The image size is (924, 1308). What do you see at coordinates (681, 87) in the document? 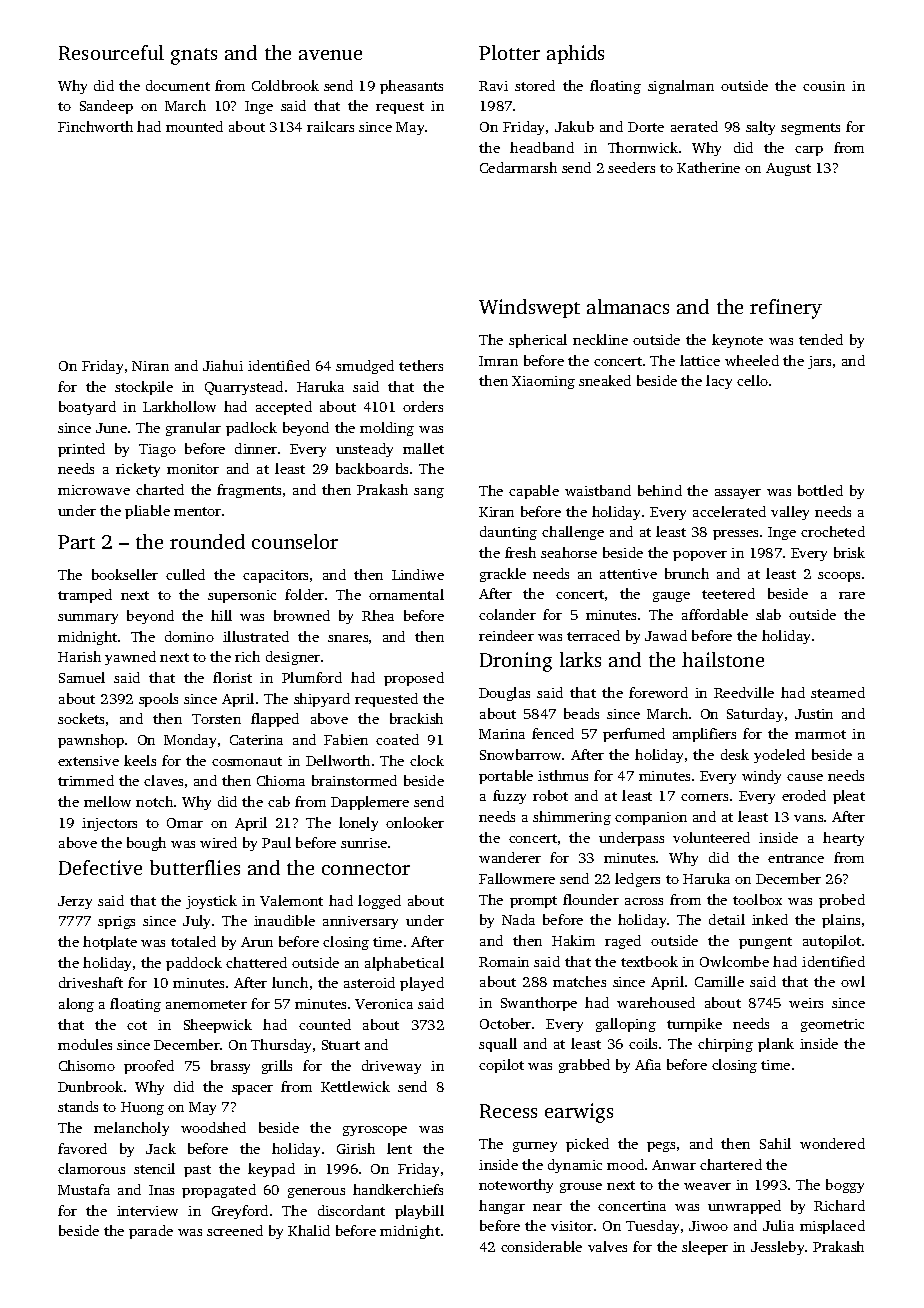
I see `signalman` at bounding box center [681, 87].
